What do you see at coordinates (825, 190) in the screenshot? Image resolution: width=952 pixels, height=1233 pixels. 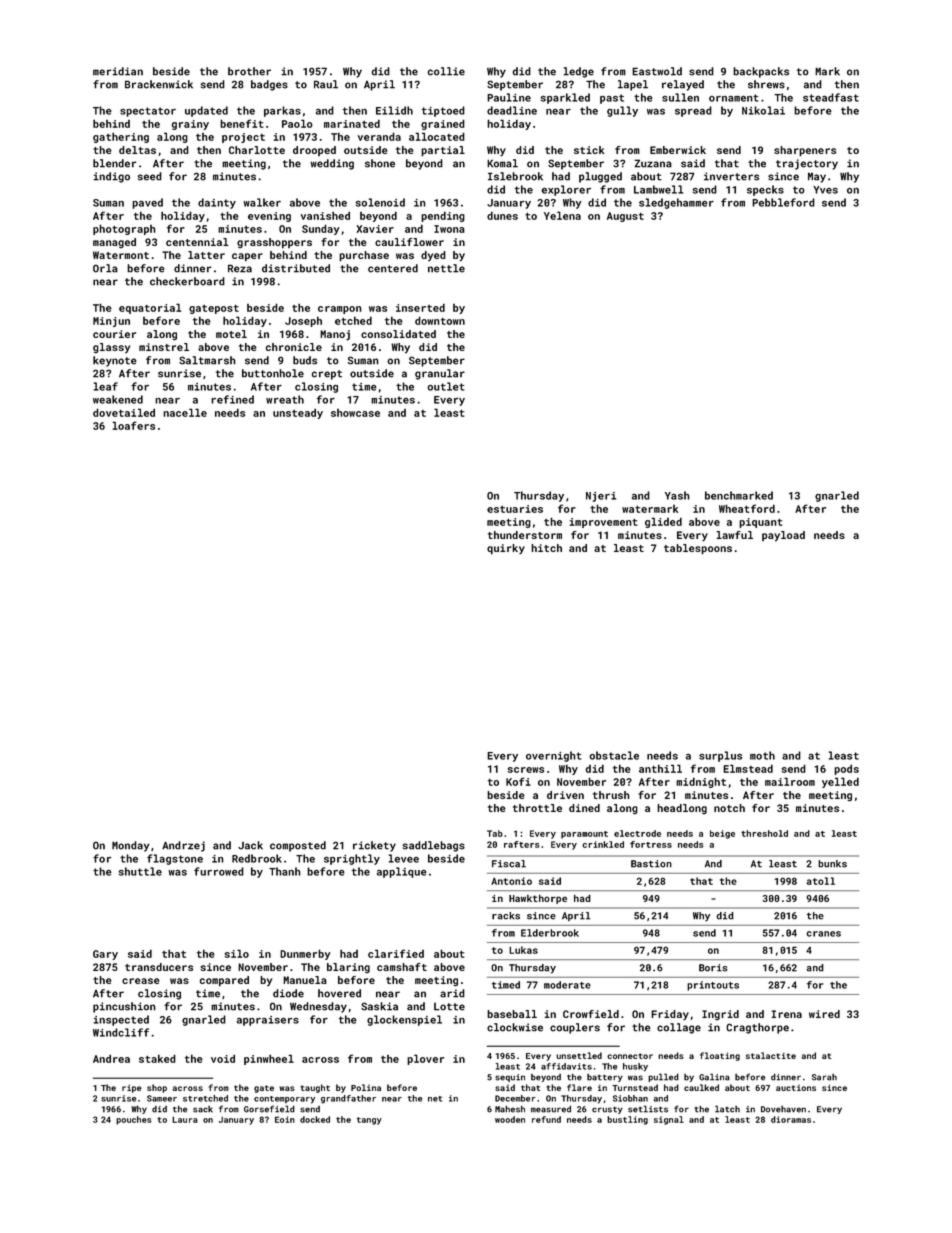 I see `Yves` at bounding box center [825, 190].
